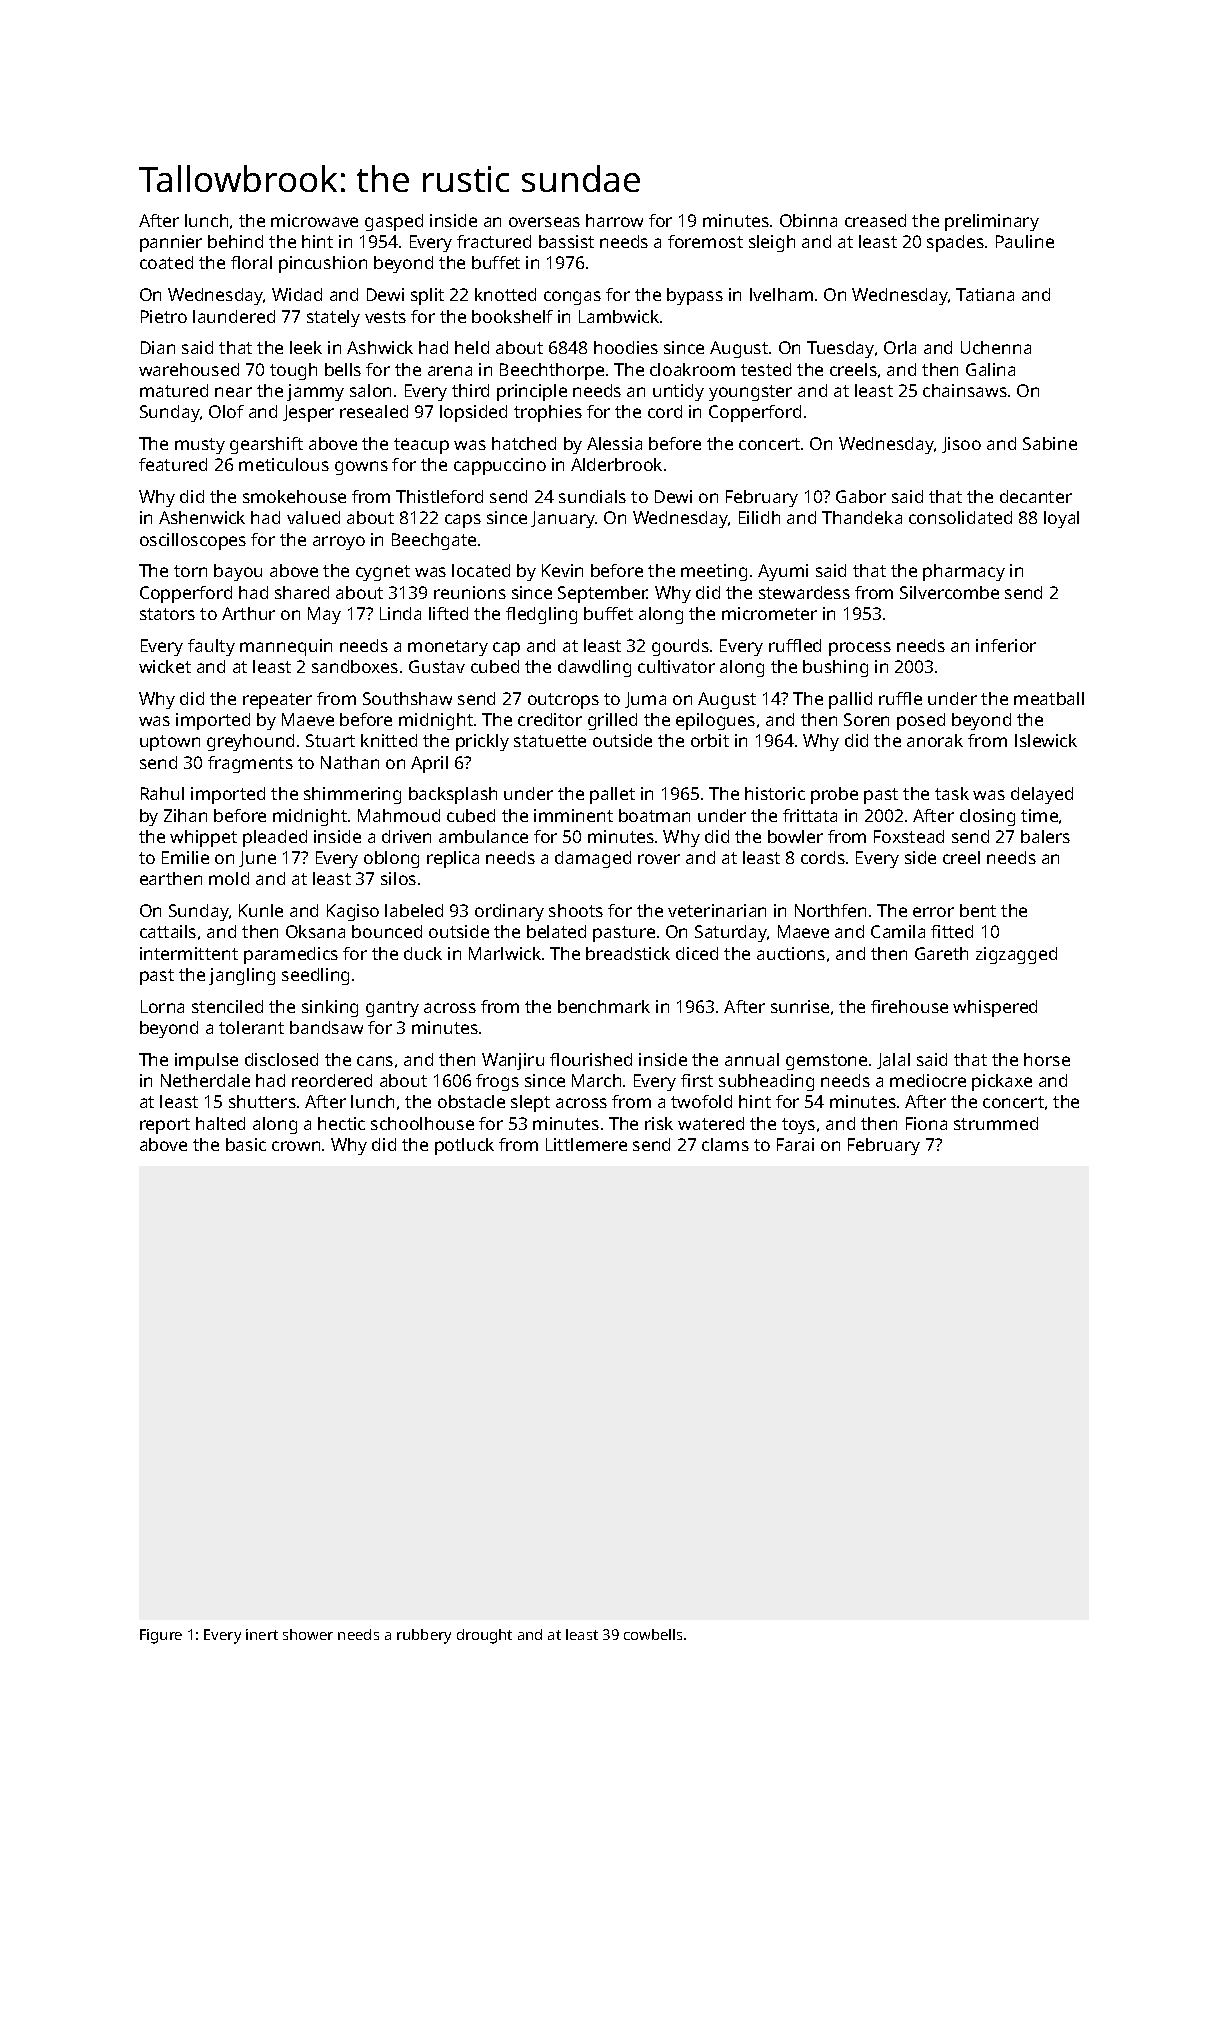  I want to click on gasped, so click(394, 222).
